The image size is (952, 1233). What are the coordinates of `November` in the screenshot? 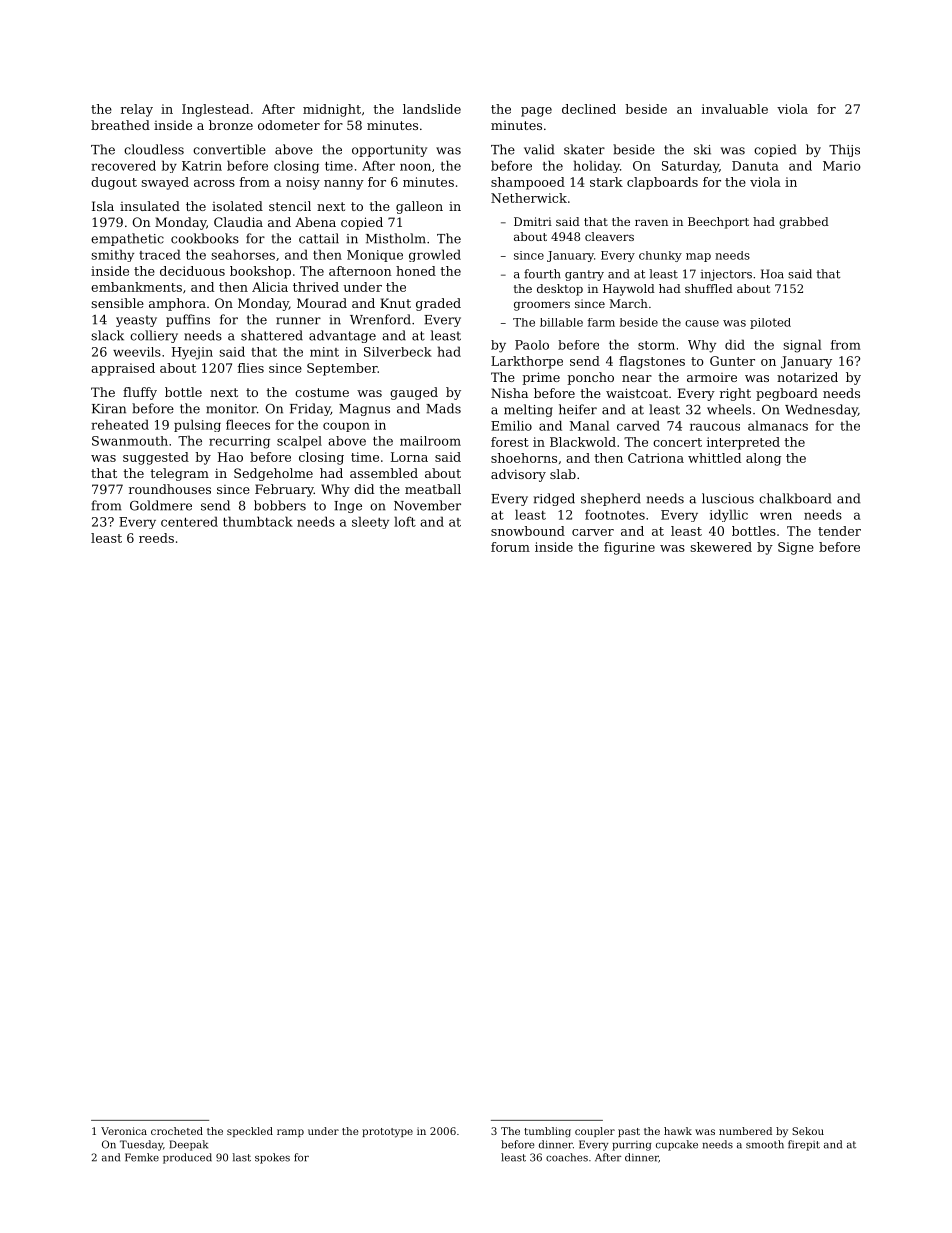 It's located at (427, 505).
